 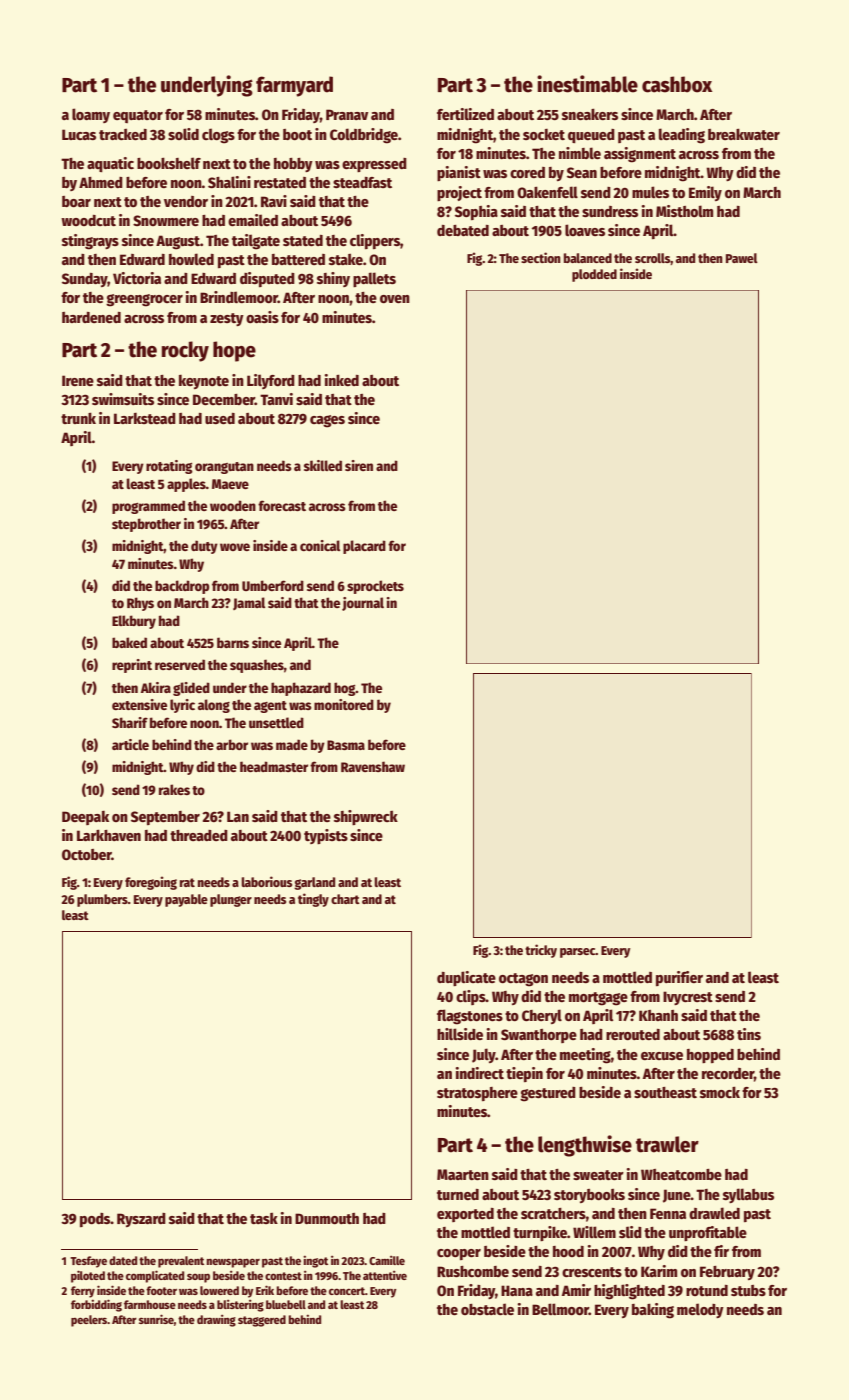 I want to click on Sophia, so click(x=476, y=212).
